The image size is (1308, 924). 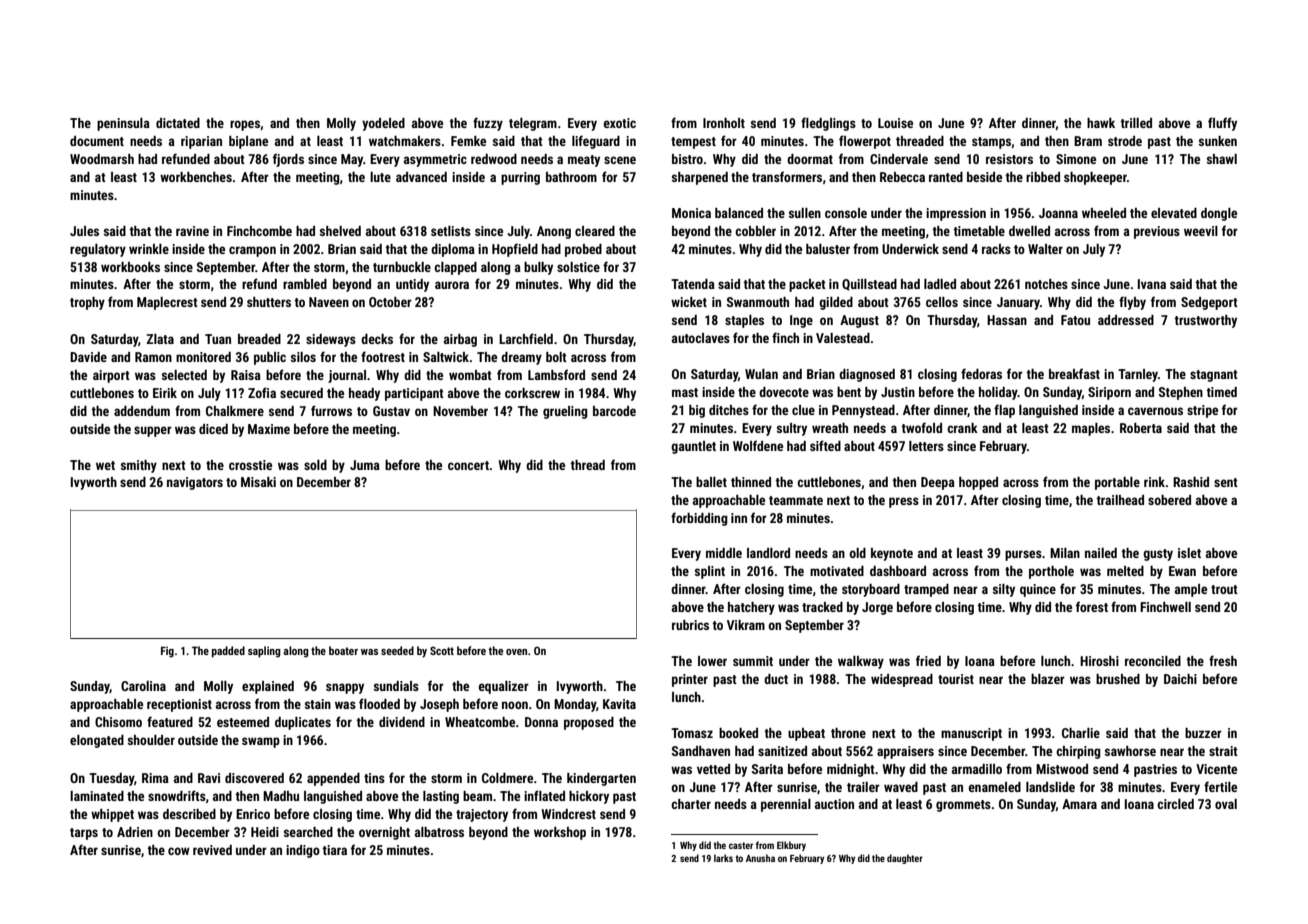 What do you see at coordinates (701, 338) in the screenshot?
I see `autoclaves` at bounding box center [701, 338].
